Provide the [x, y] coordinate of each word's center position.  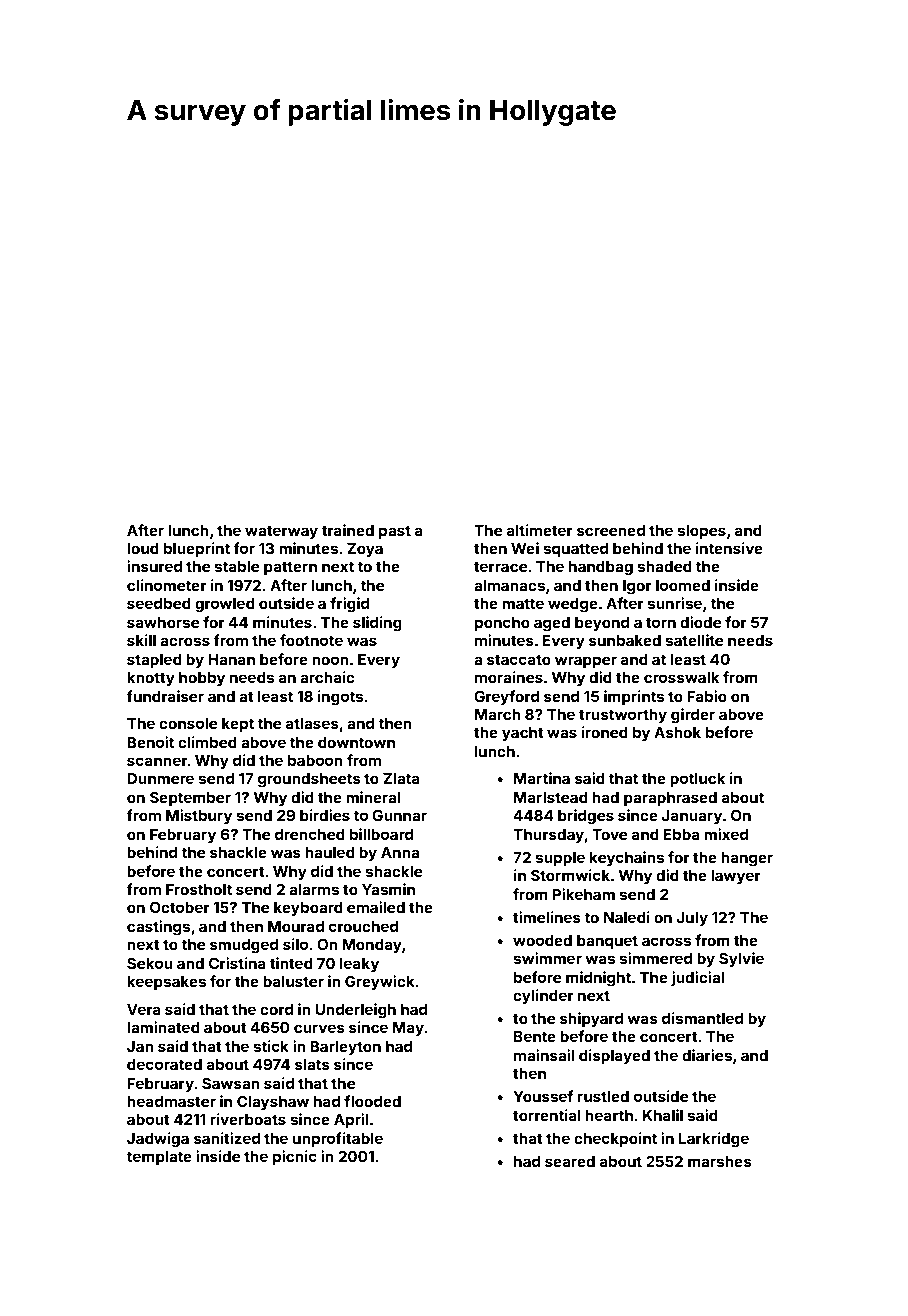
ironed [605, 732]
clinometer [167, 585]
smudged [244, 946]
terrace [500, 566]
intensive [729, 548]
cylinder [543, 996]
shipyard [591, 1019]
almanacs [509, 585]
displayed [614, 1056]
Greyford [506, 697]
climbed [207, 742]
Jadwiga [158, 1140]
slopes [702, 532]
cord [276, 1009]
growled [225, 605]
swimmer [548, 958]
